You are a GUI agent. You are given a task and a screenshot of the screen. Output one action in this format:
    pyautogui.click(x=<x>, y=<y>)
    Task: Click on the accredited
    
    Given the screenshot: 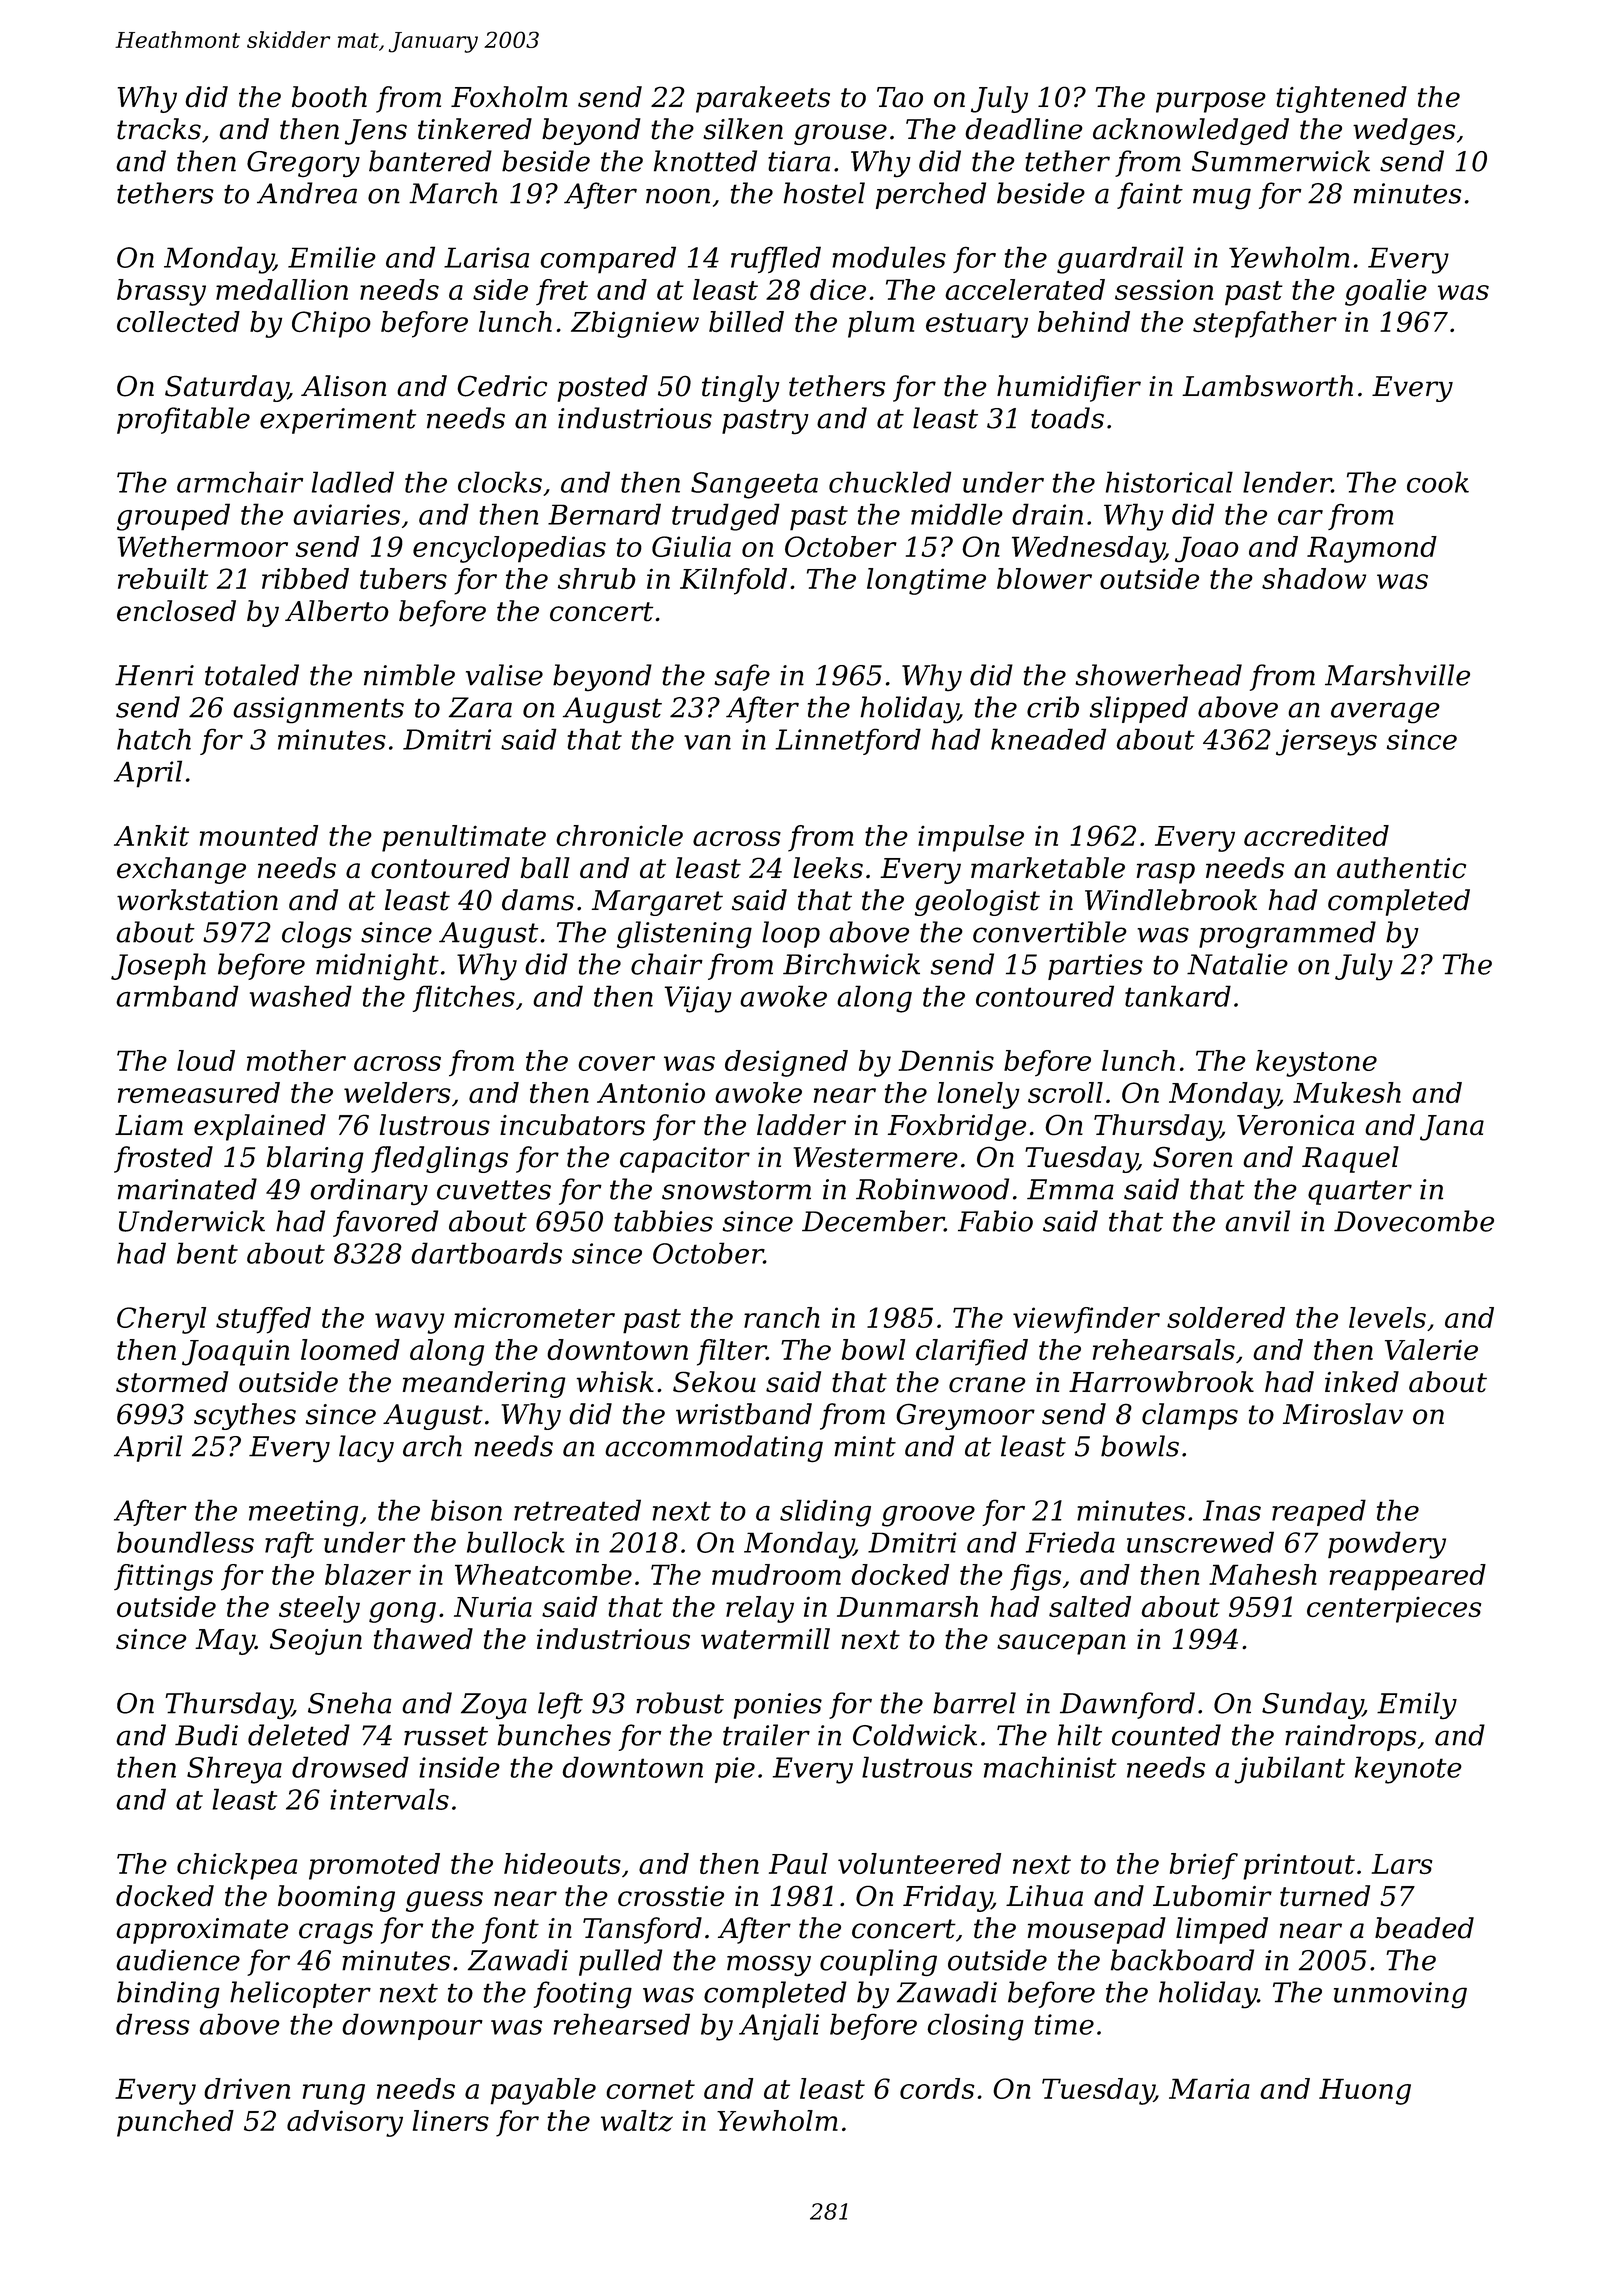 What is the action you would take?
    pyautogui.click(x=1316, y=835)
